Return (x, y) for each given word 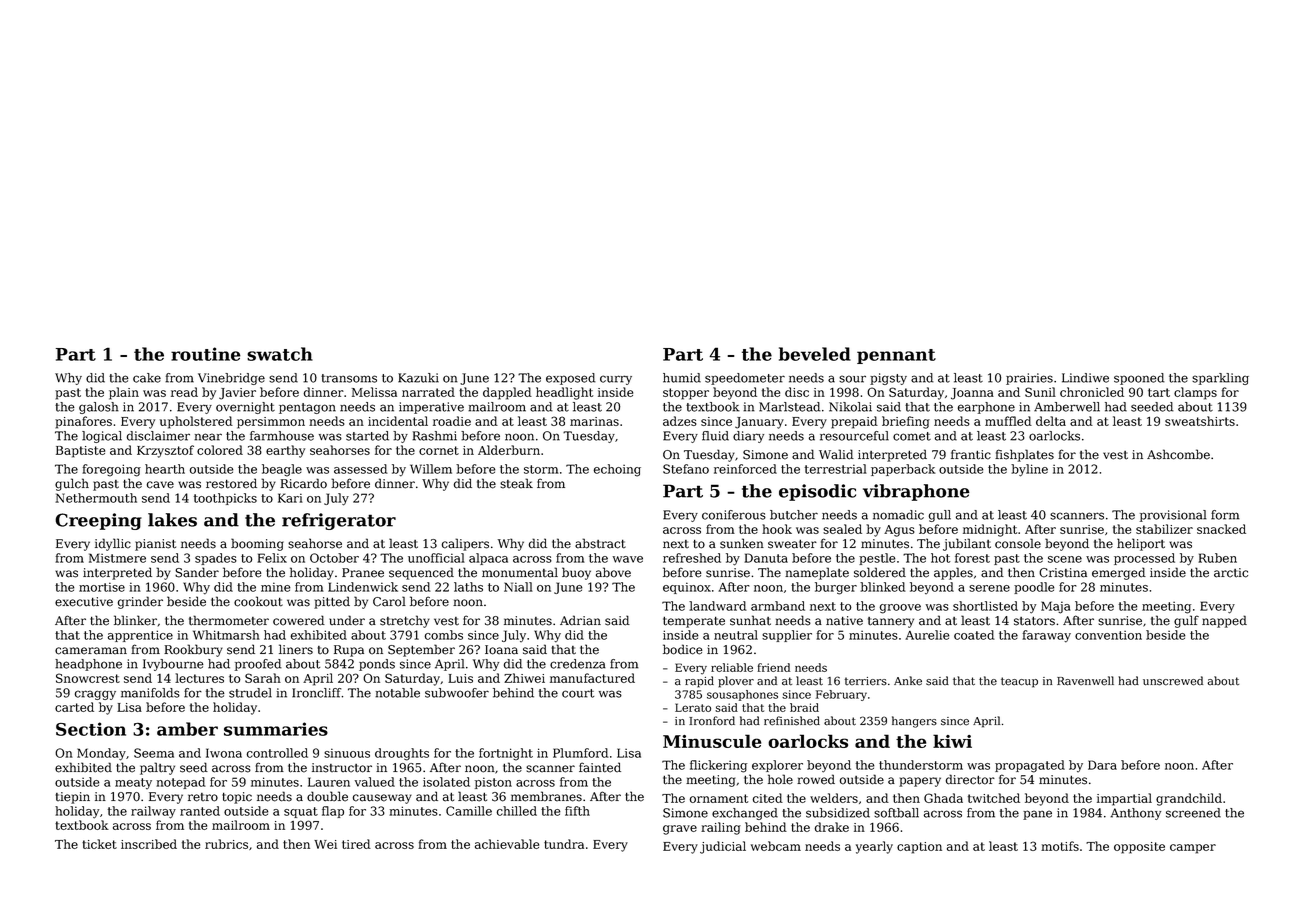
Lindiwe (1085, 378)
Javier (237, 394)
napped (1224, 621)
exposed (571, 379)
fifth (577, 811)
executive (84, 602)
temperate (694, 622)
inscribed (149, 844)
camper (1193, 849)
